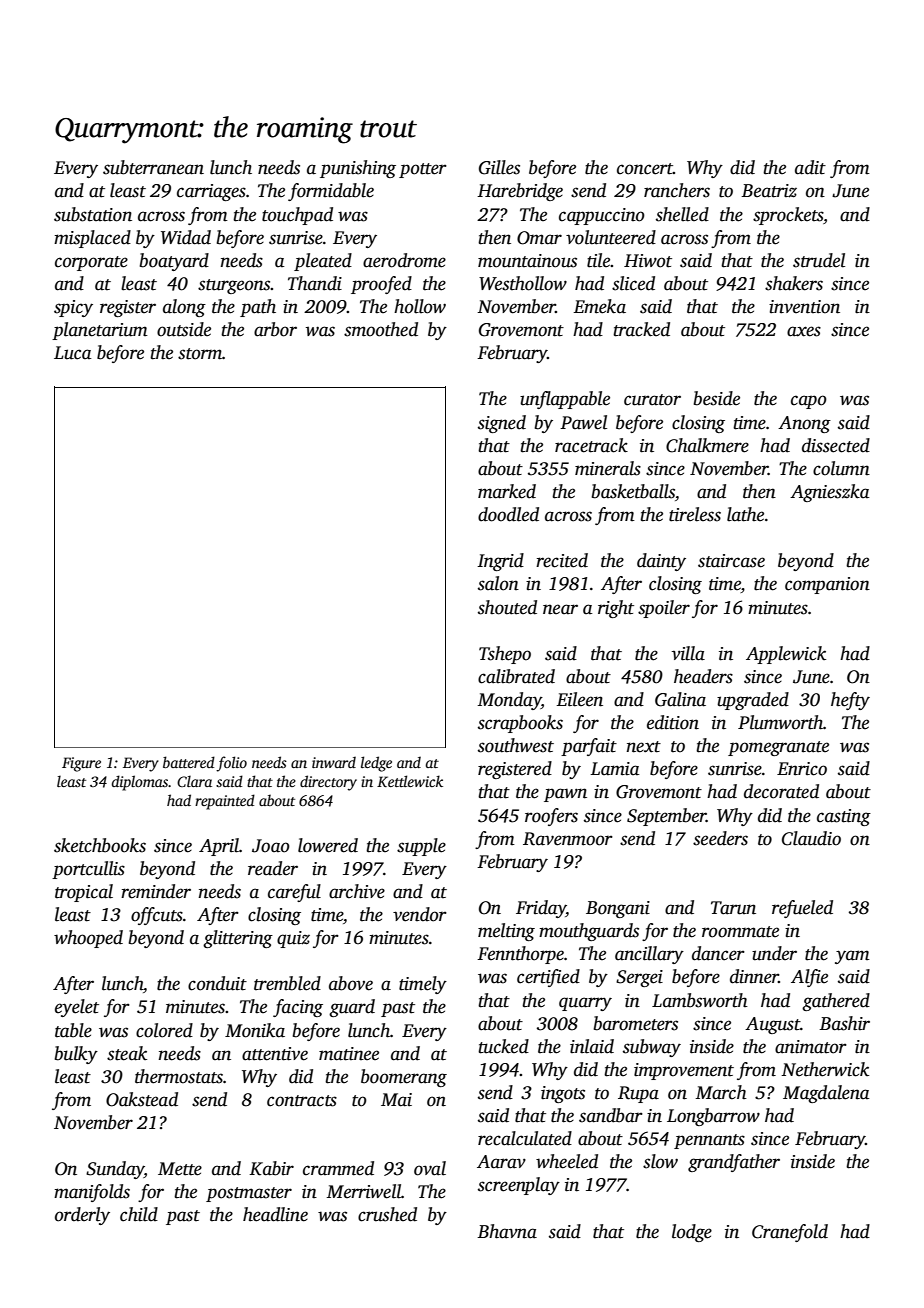 The image size is (924, 1308). Describe the element at coordinates (508, 514) in the image. I see `doodled` at that location.
